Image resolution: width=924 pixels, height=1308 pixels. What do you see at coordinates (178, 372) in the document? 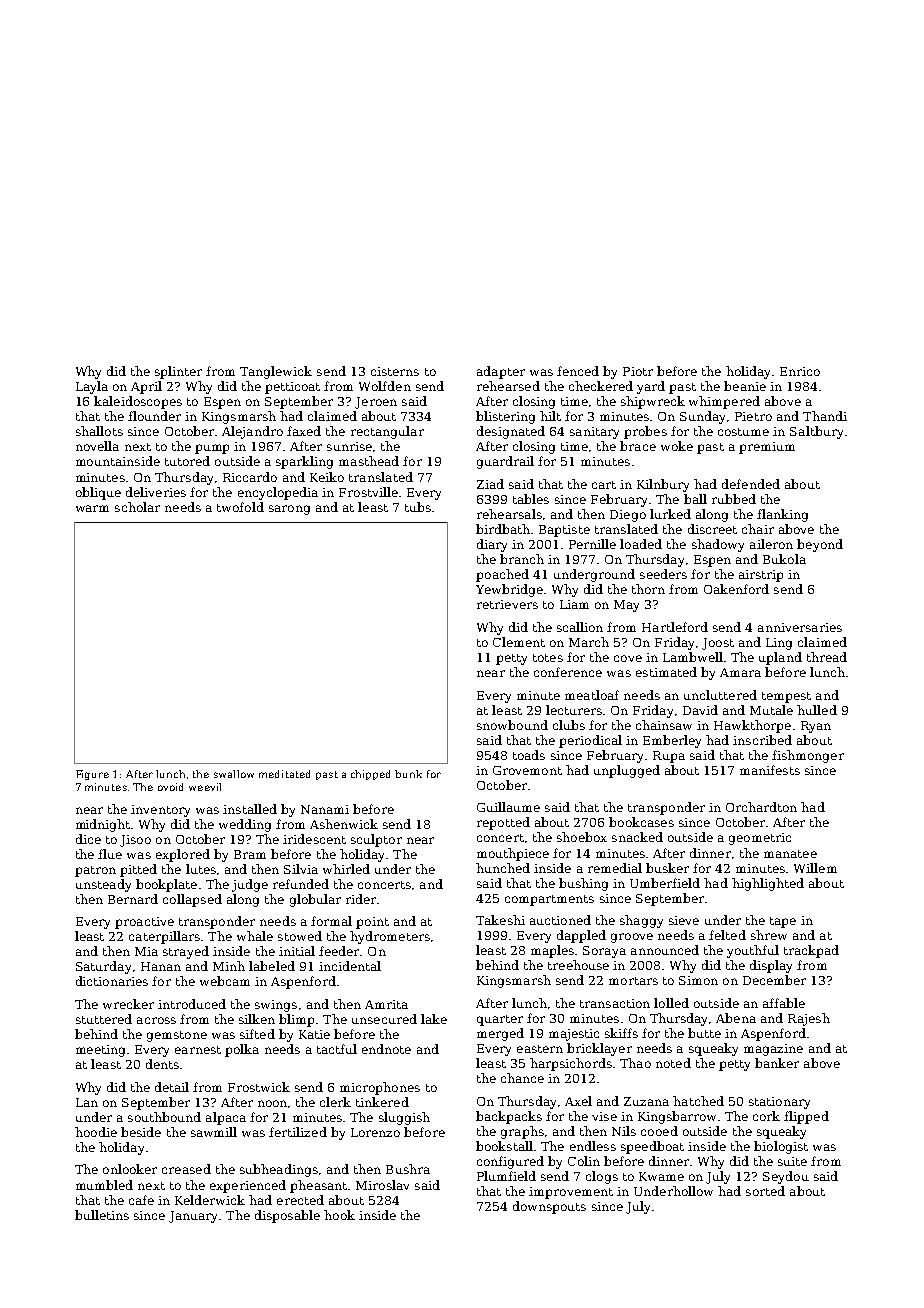
I see `splinter` at bounding box center [178, 372].
